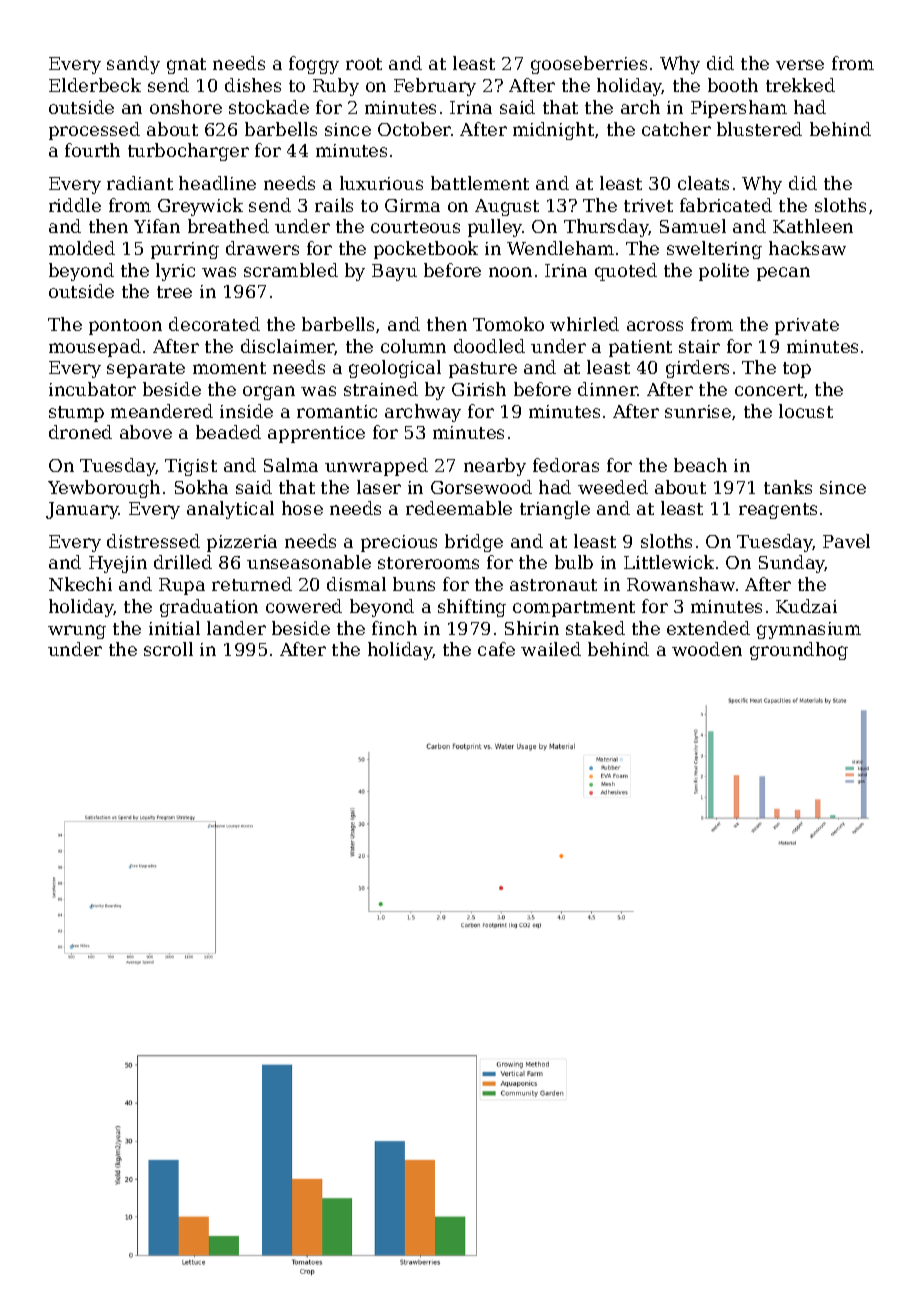 This screenshot has height=1314, width=924. I want to click on romantic, so click(337, 411).
